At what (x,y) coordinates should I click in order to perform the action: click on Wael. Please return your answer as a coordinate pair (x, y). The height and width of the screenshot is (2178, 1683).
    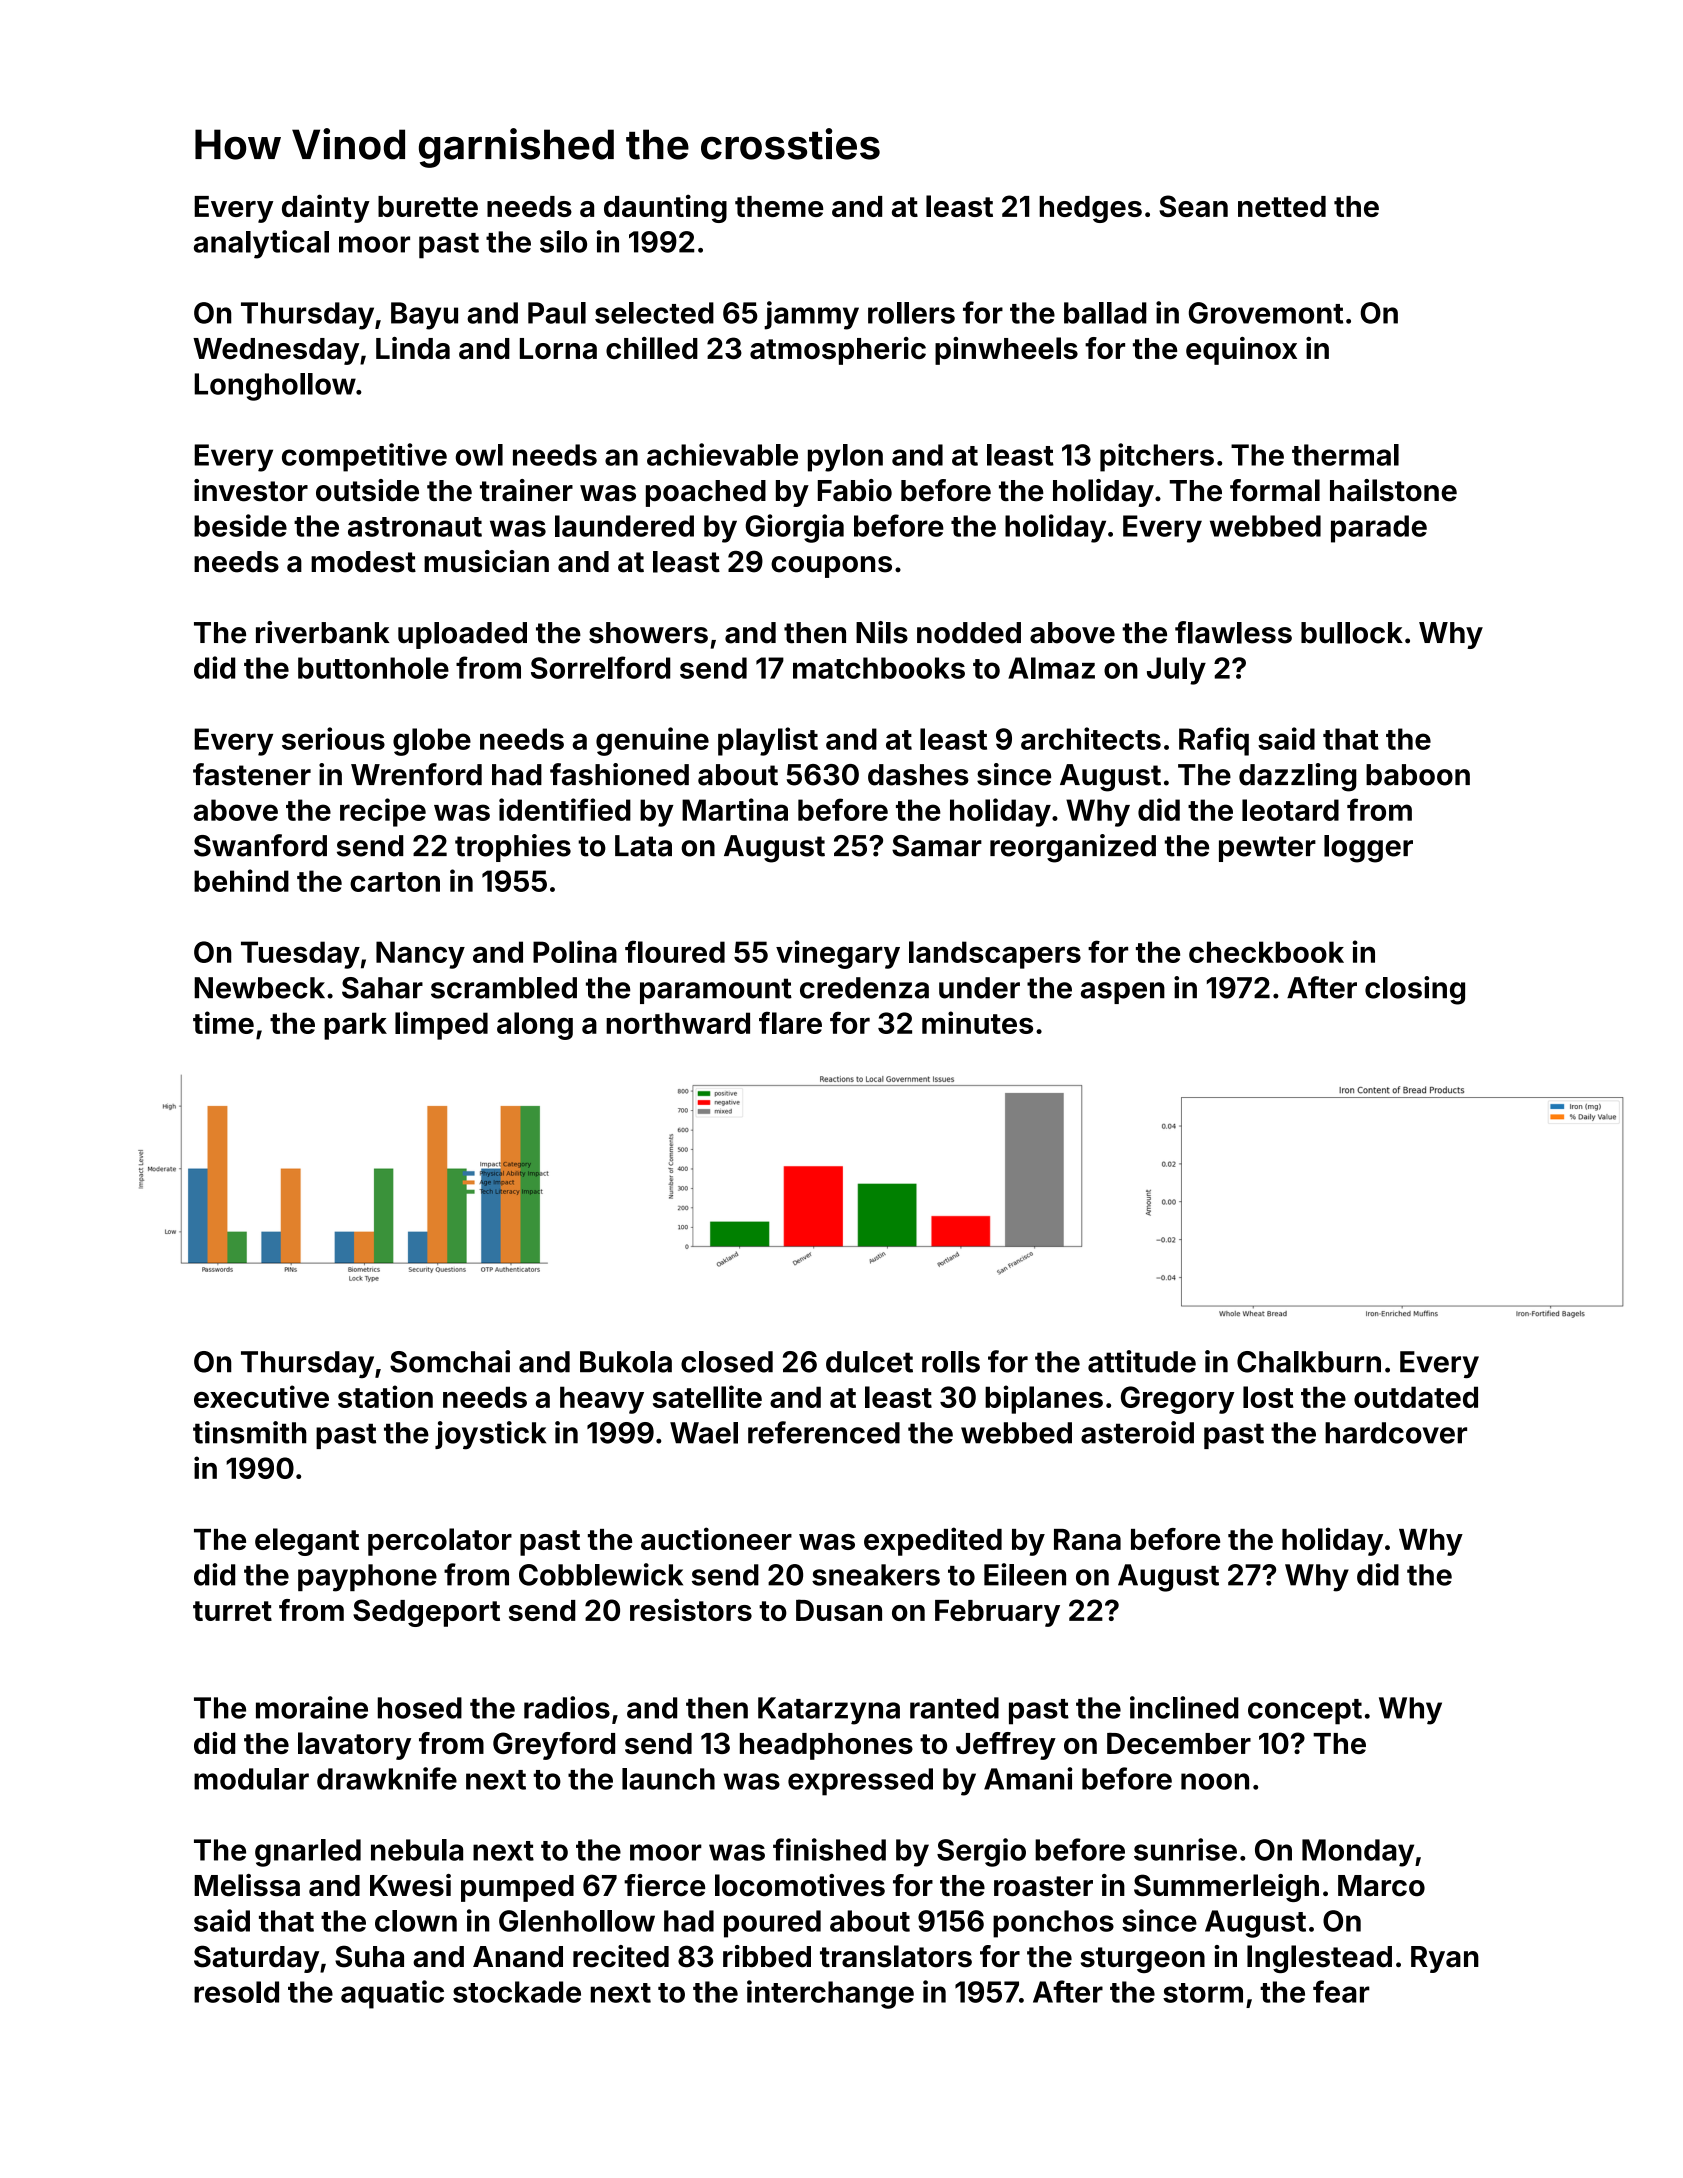
    Looking at the image, I should click on (704, 1433).
